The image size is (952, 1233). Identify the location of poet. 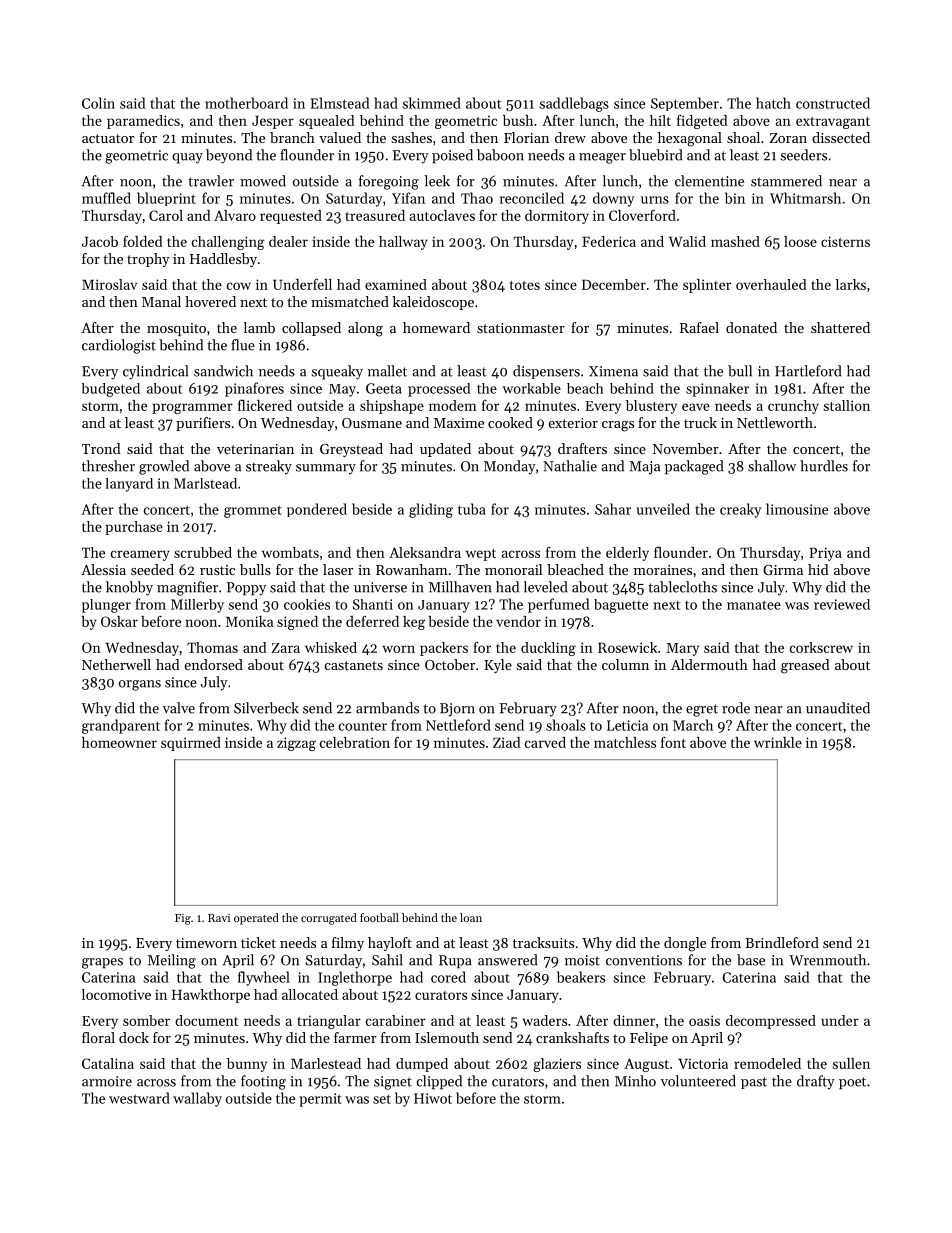
(852, 1083).
